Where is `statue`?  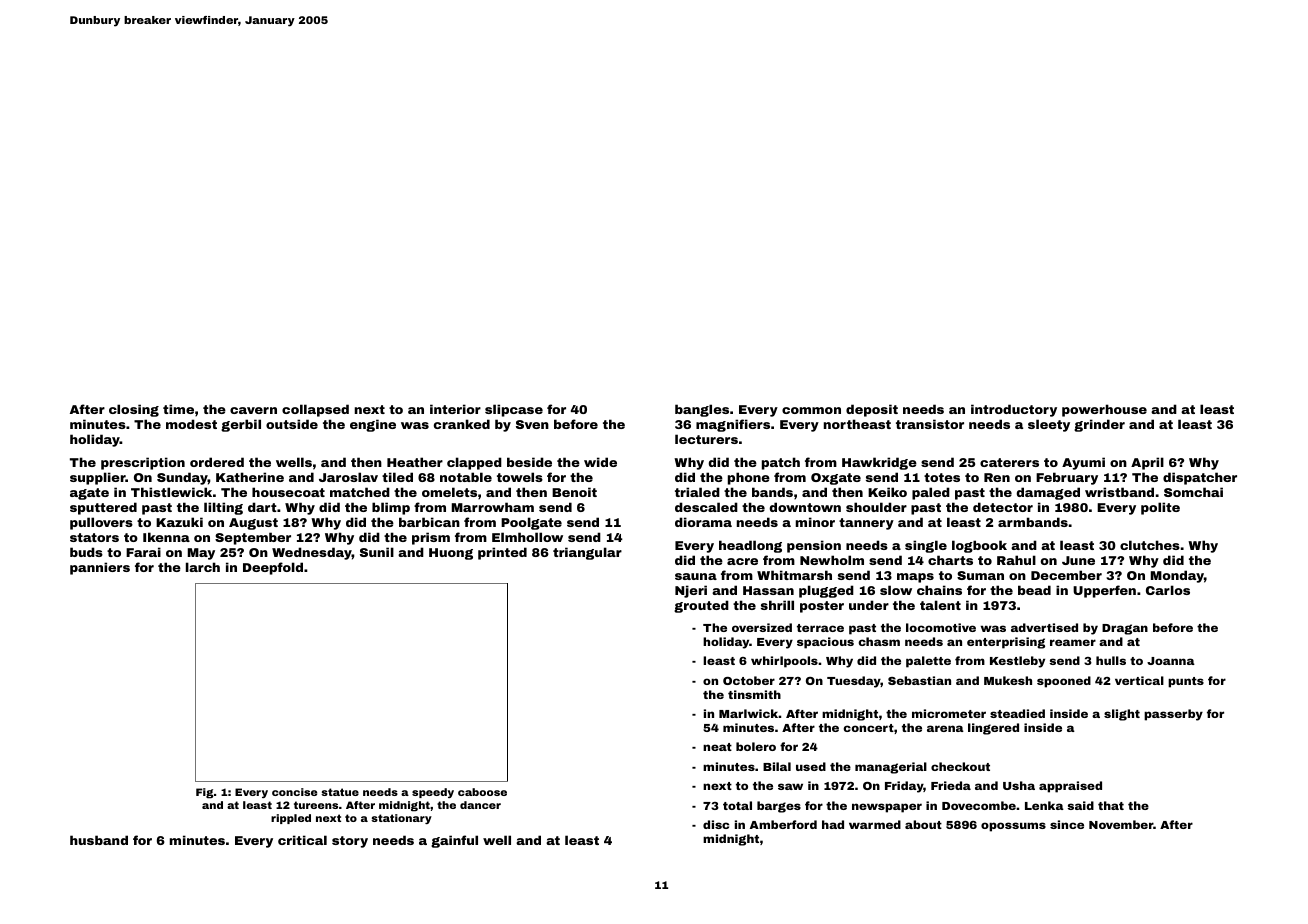 statue is located at coordinates (340, 792).
